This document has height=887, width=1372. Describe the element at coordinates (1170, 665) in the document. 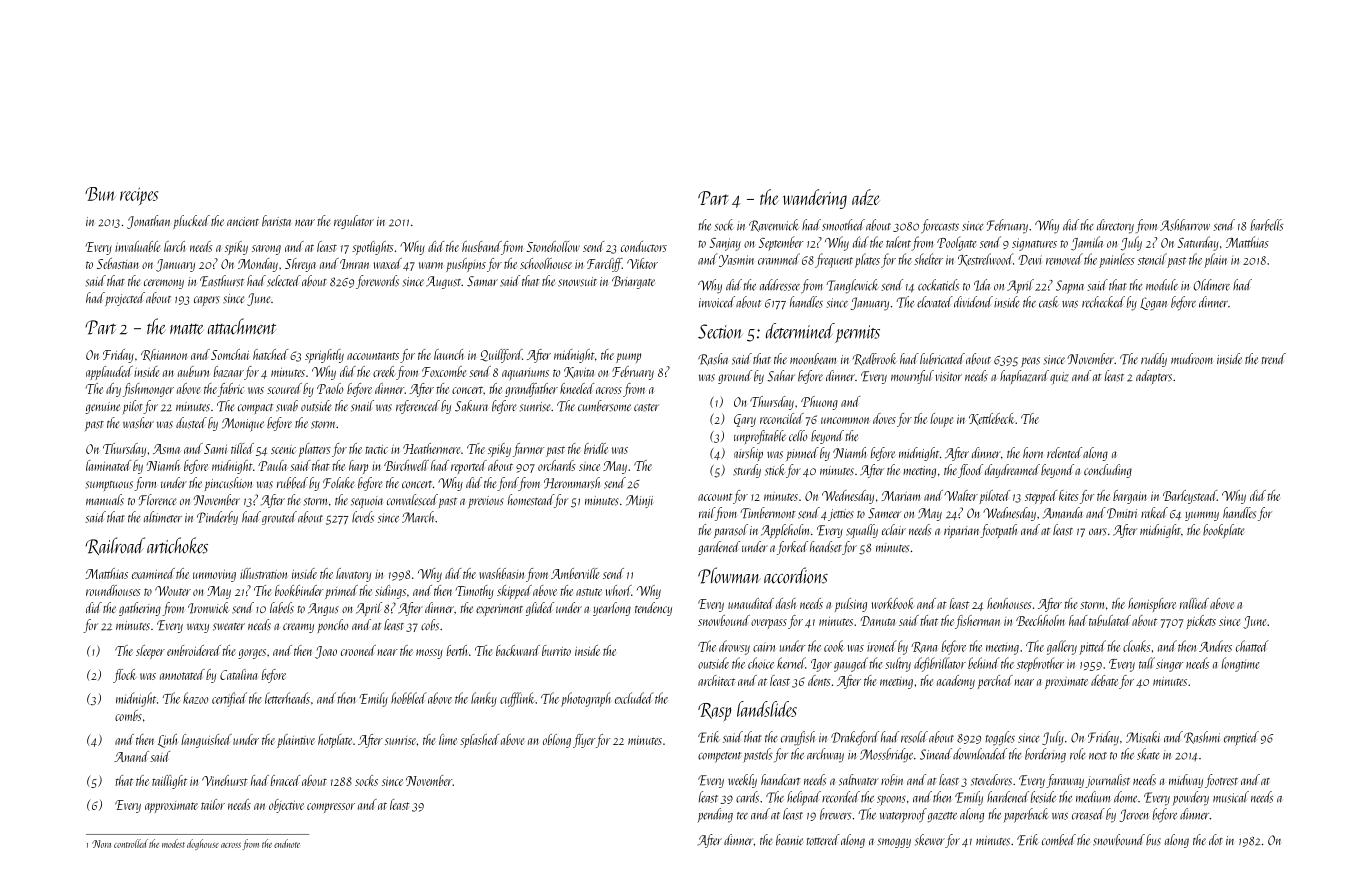

I see `singer` at that location.
